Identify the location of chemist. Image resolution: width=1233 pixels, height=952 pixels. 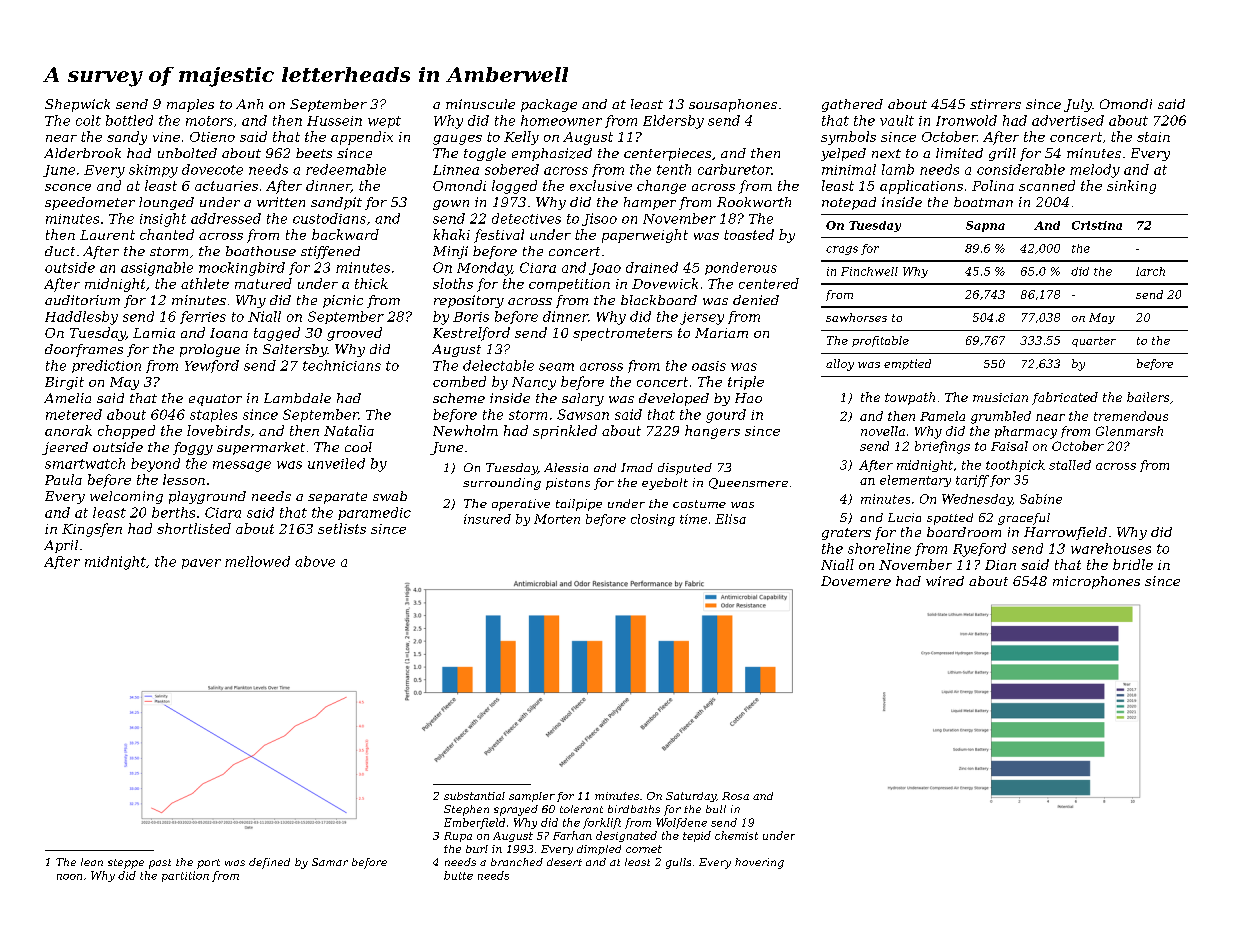
(736, 835).
